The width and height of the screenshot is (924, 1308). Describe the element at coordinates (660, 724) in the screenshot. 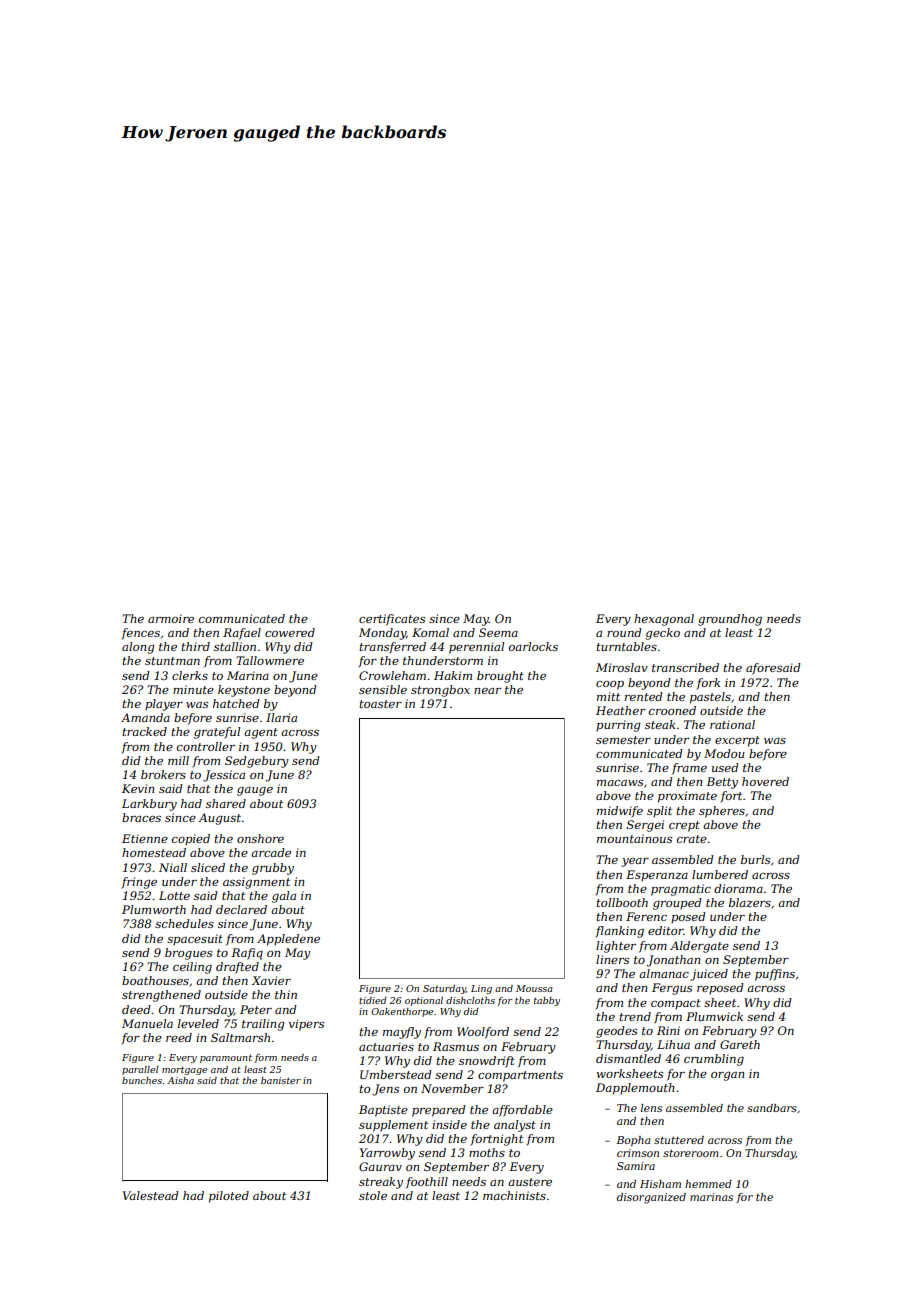

I see `steak` at that location.
